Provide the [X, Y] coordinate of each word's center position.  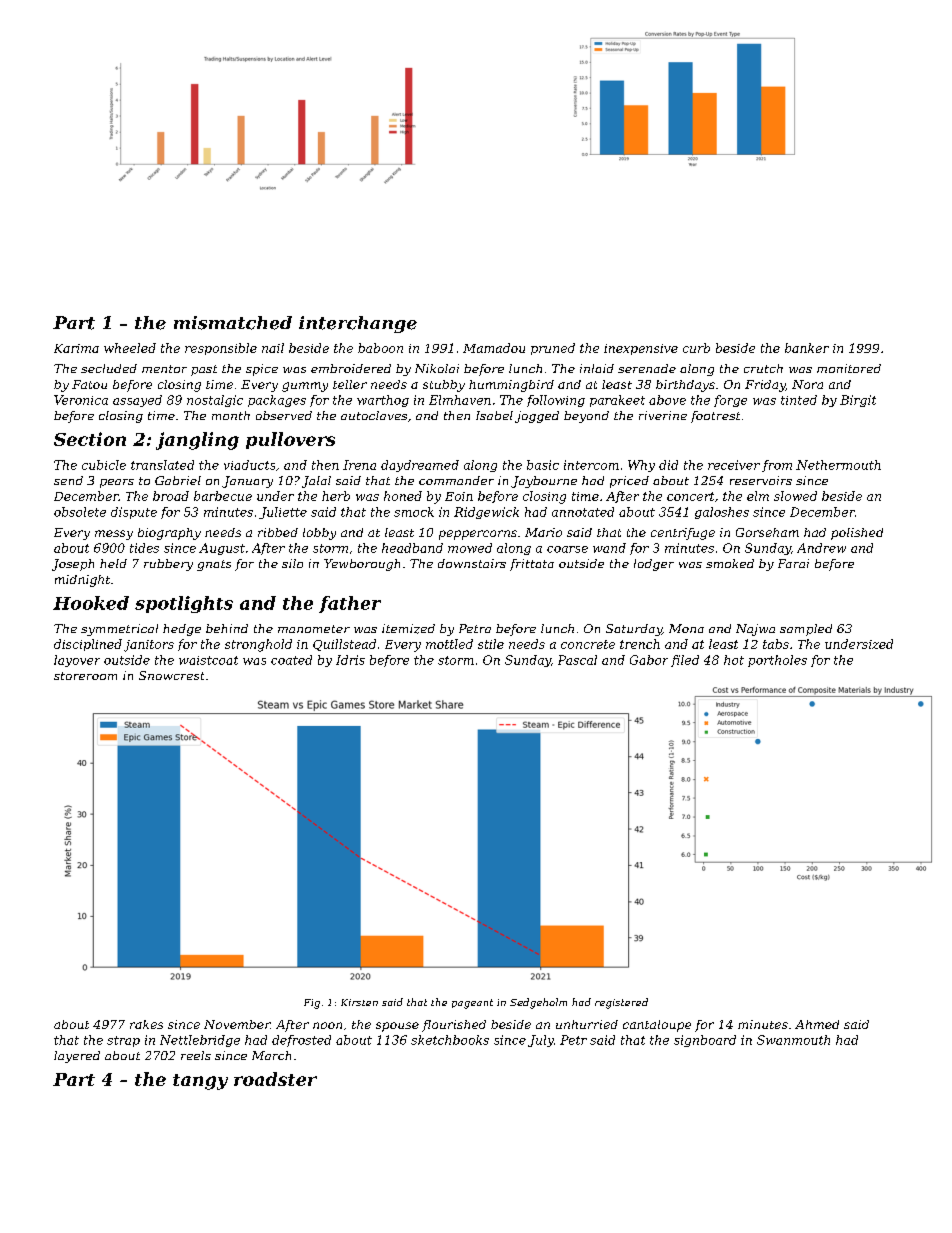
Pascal [577, 660]
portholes [777, 661]
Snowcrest [171, 675]
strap [123, 1041]
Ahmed [817, 1024]
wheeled [130, 348]
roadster [275, 1079]
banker [807, 348]
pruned [553, 349]
